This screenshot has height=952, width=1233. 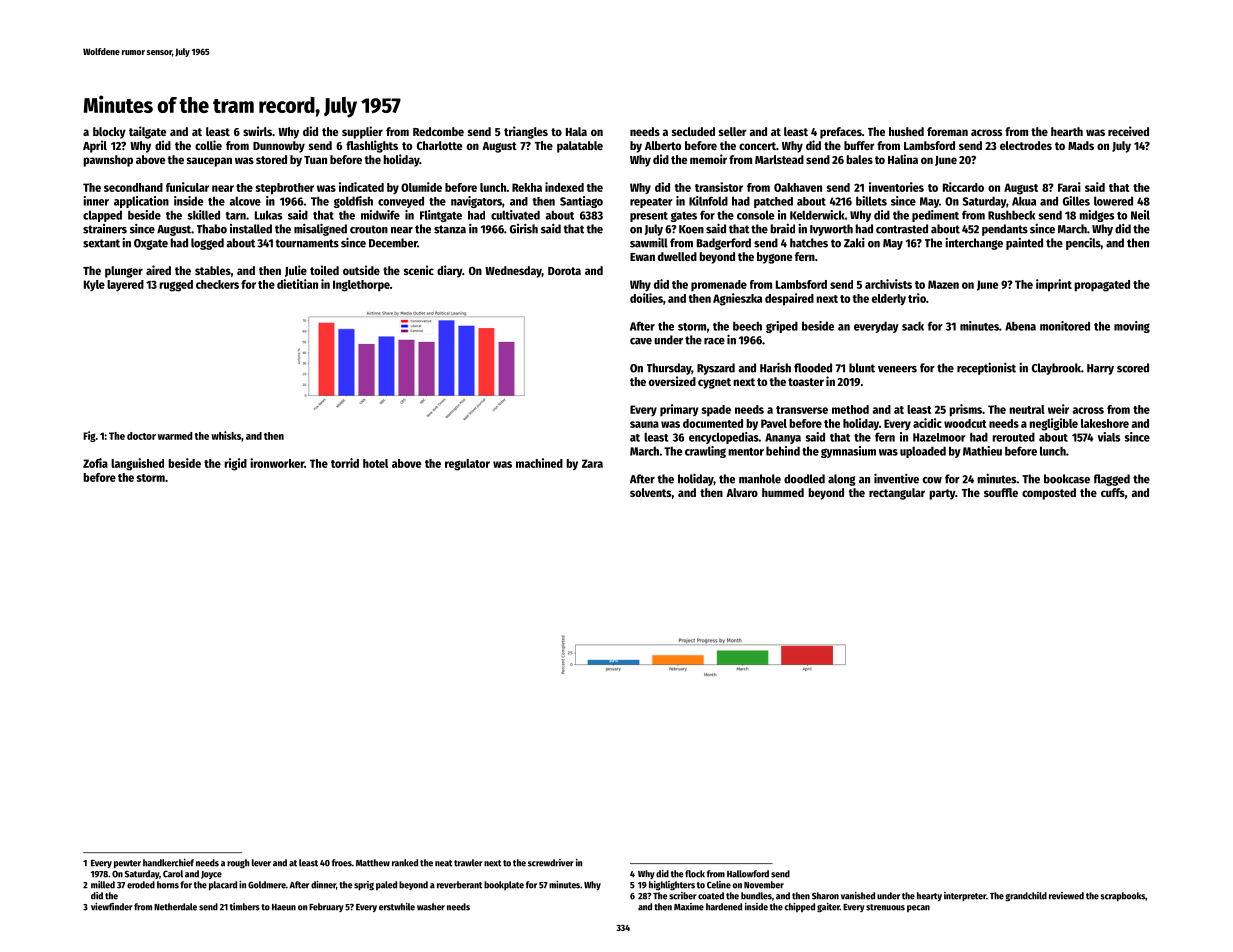 What do you see at coordinates (137, 464) in the screenshot?
I see `languished` at bounding box center [137, 464].
